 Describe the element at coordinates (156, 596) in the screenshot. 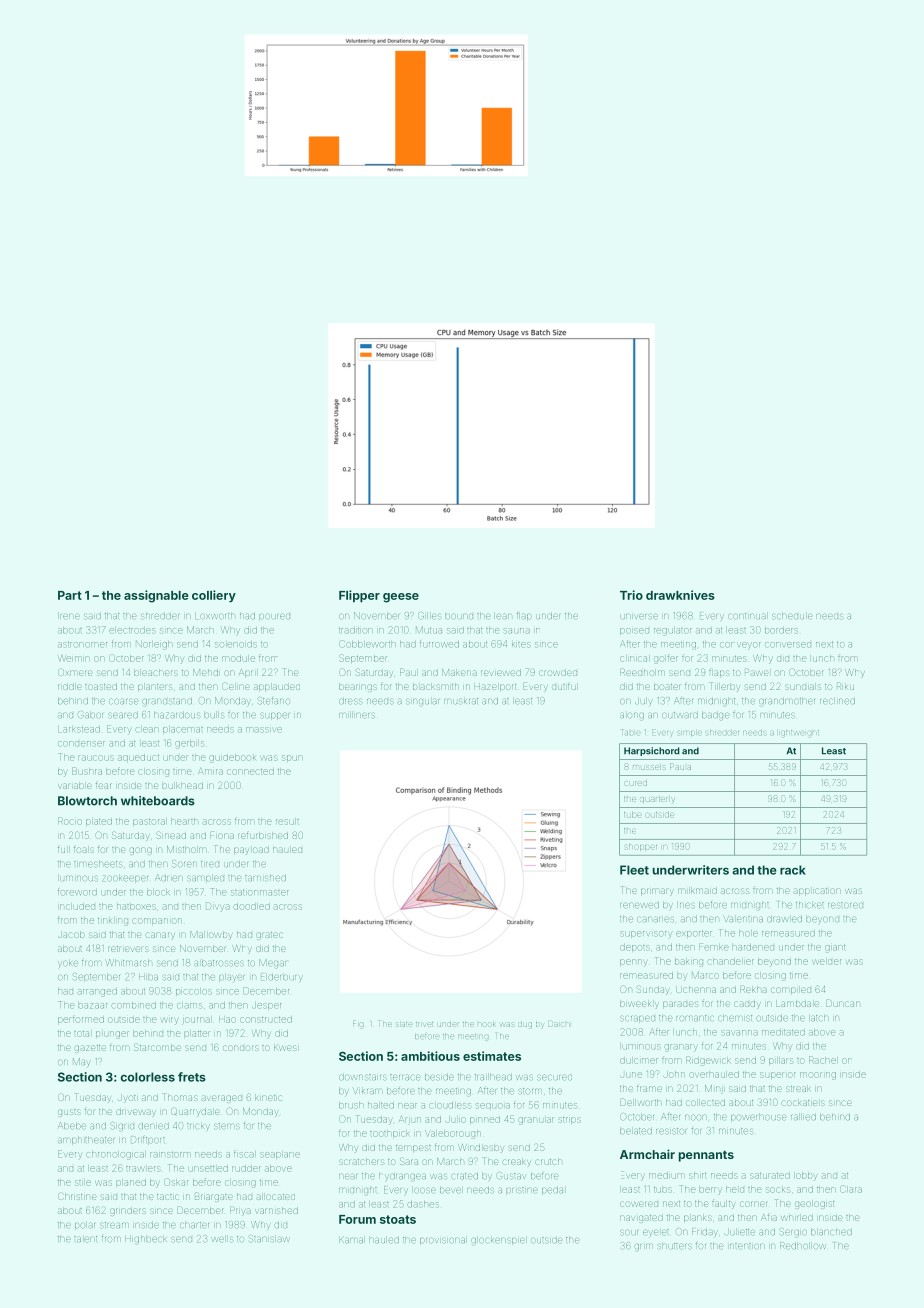

I see `assignable` at that location.
